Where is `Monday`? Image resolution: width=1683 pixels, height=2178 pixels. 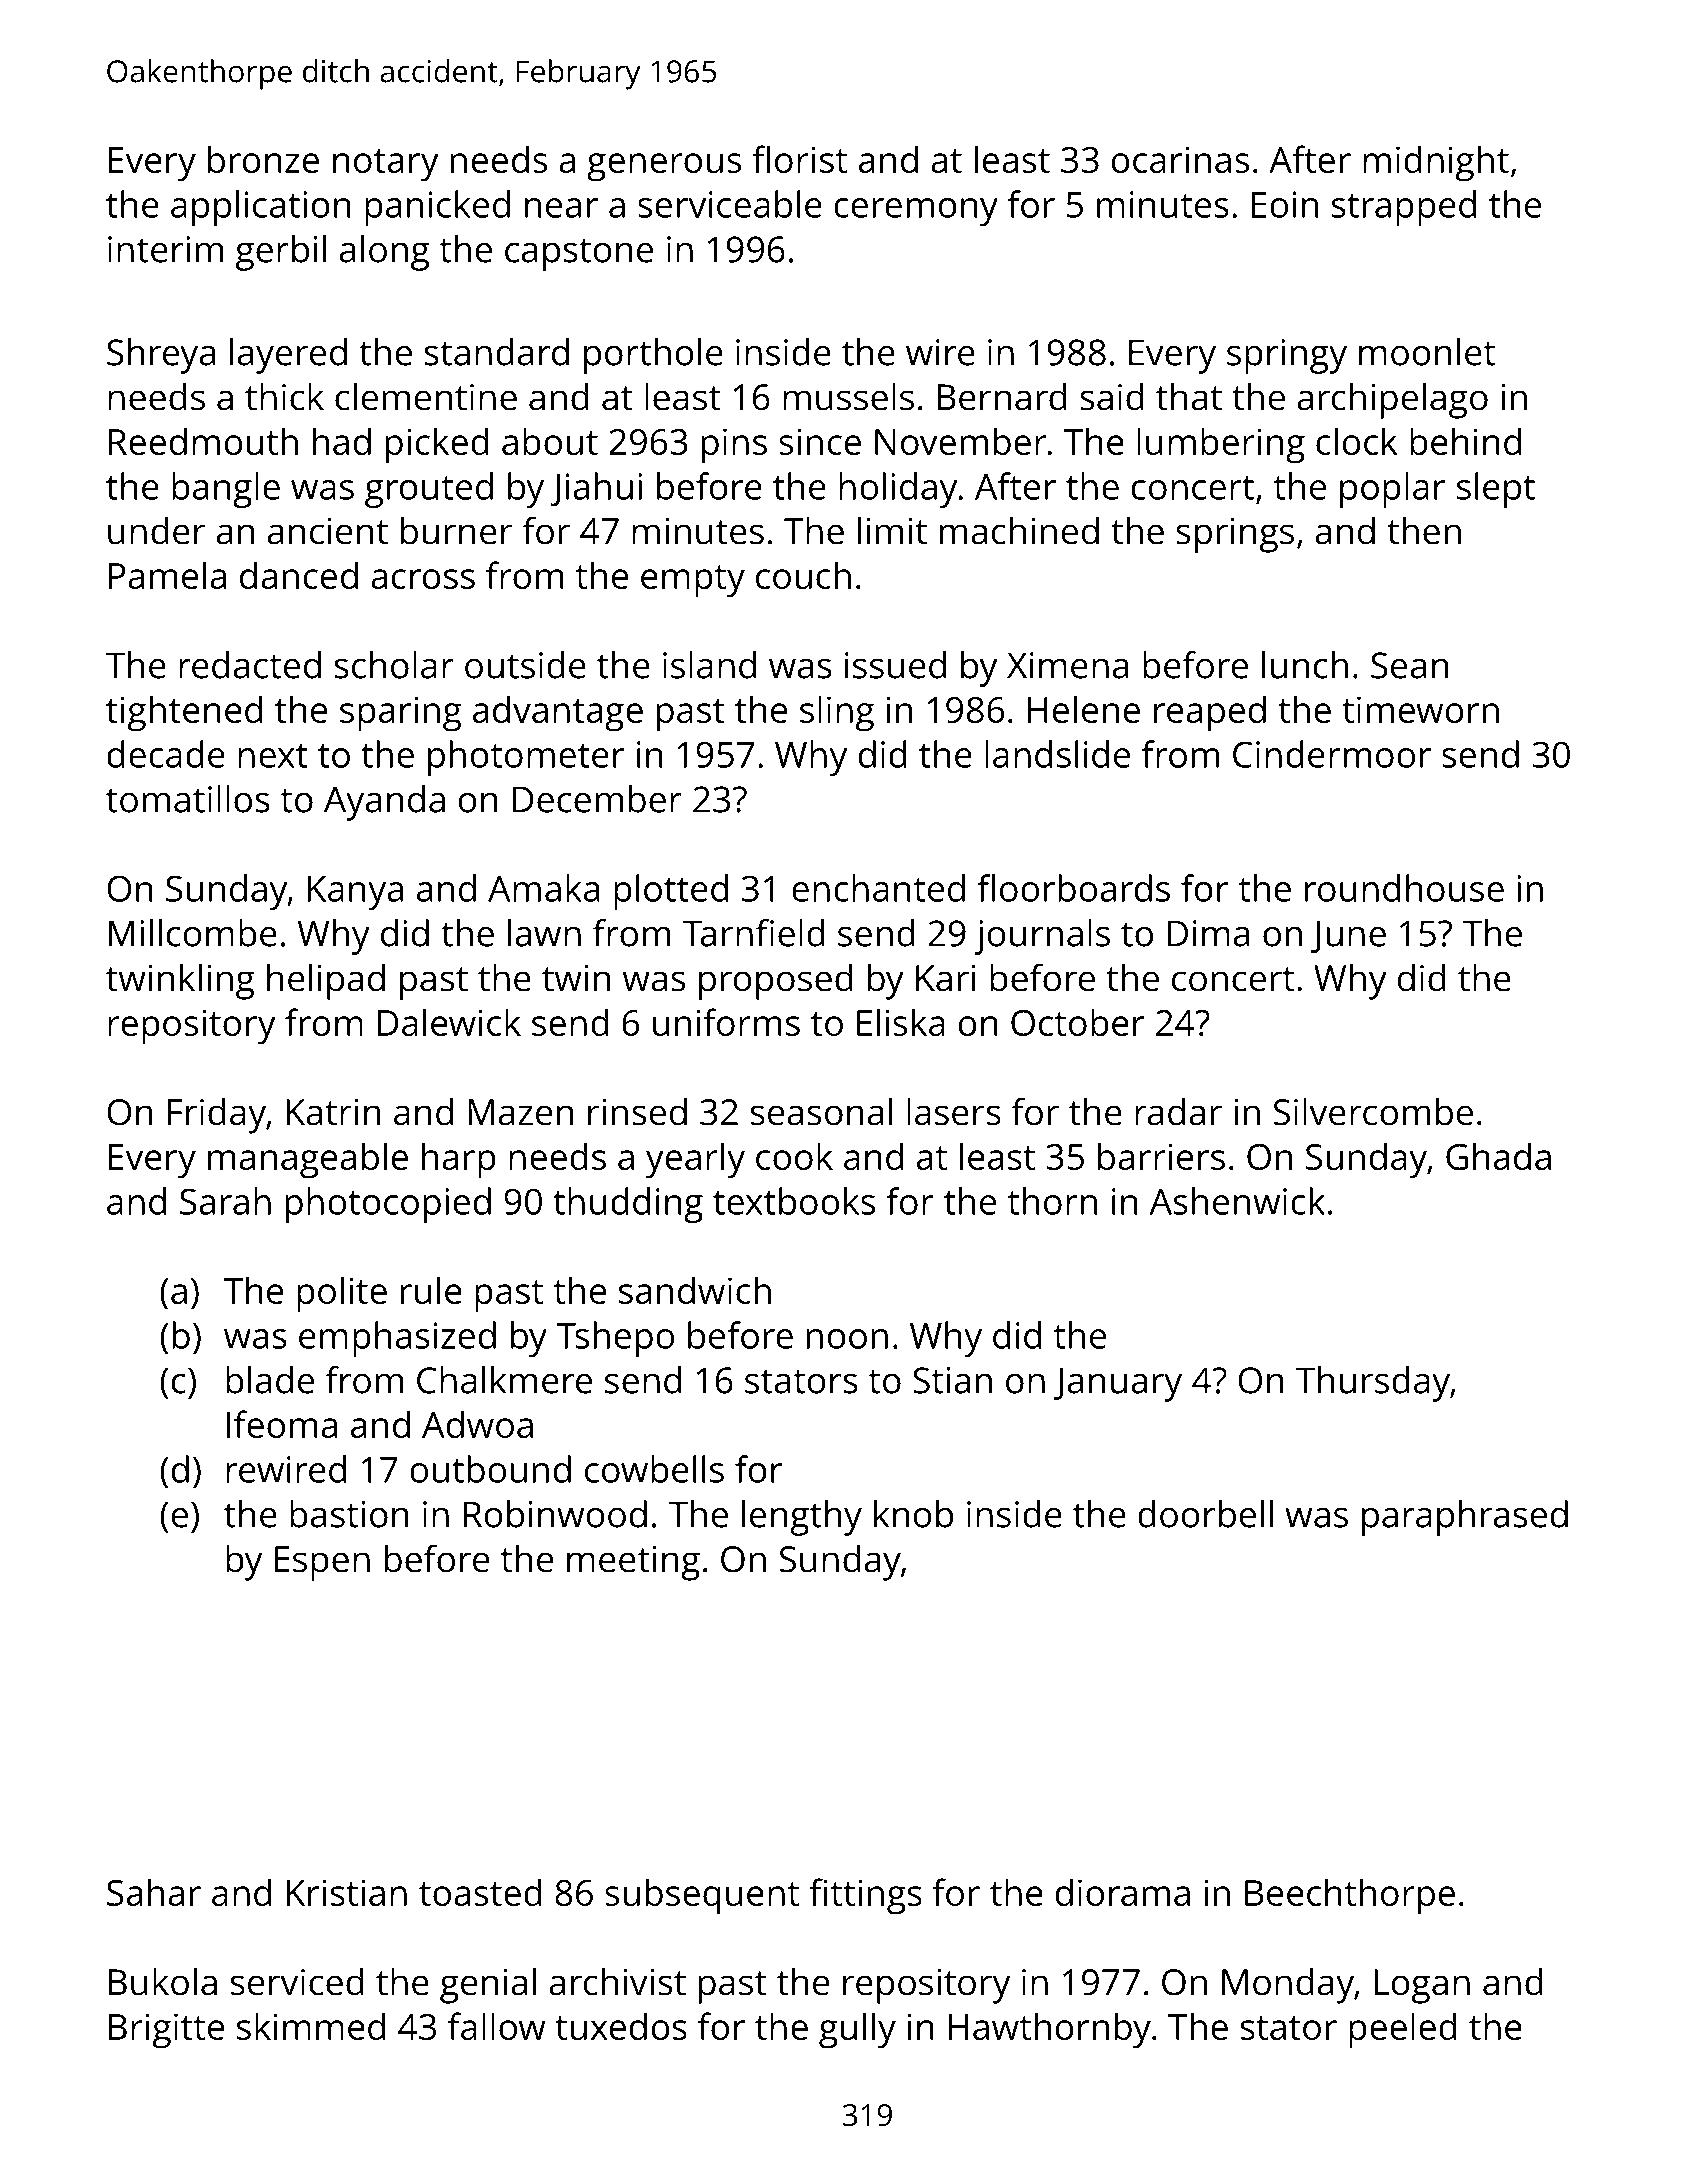 Monday is located at coordinates (1288, 1986).
